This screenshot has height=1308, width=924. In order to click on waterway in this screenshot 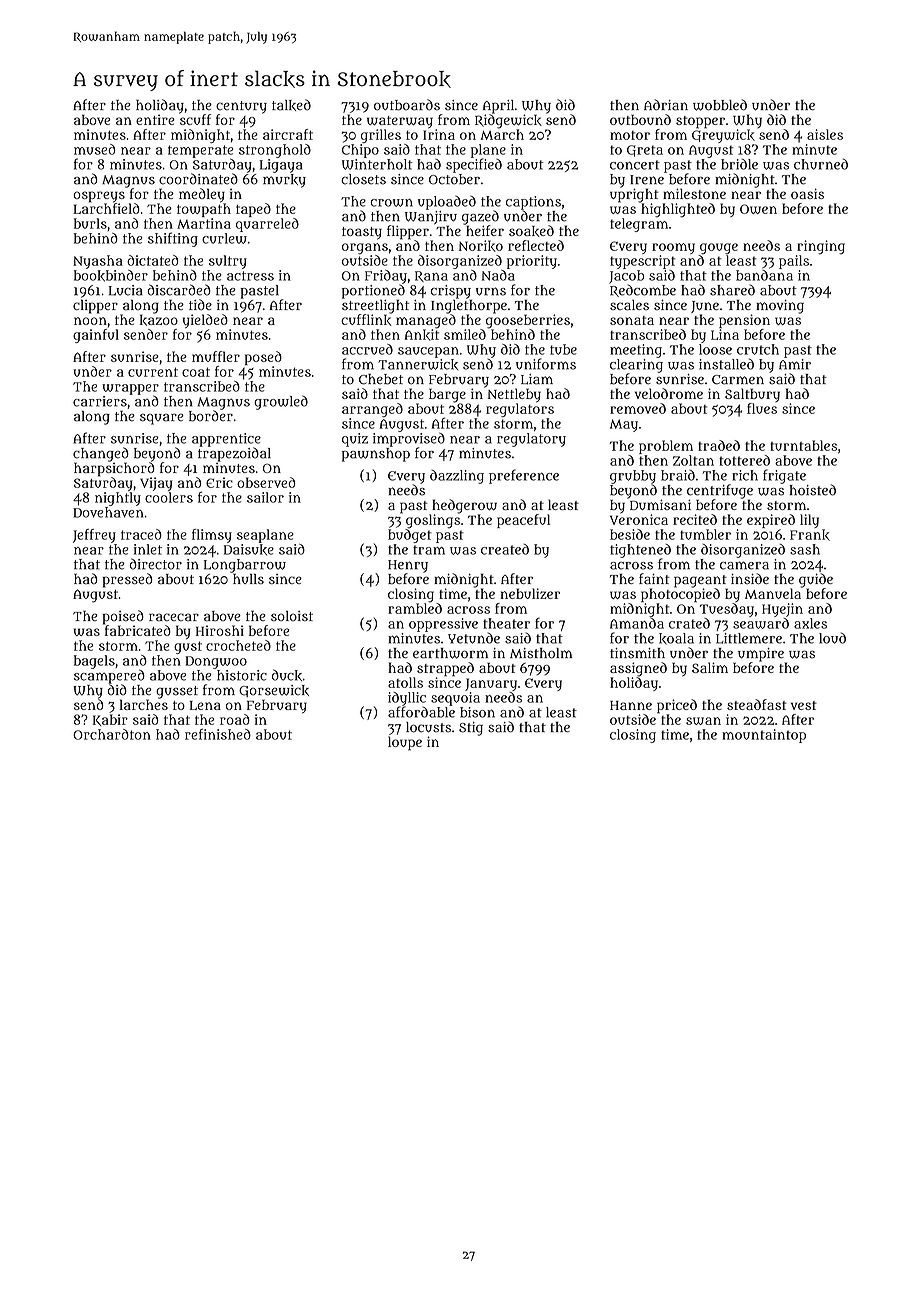, I will do `click(400, 122)`.
